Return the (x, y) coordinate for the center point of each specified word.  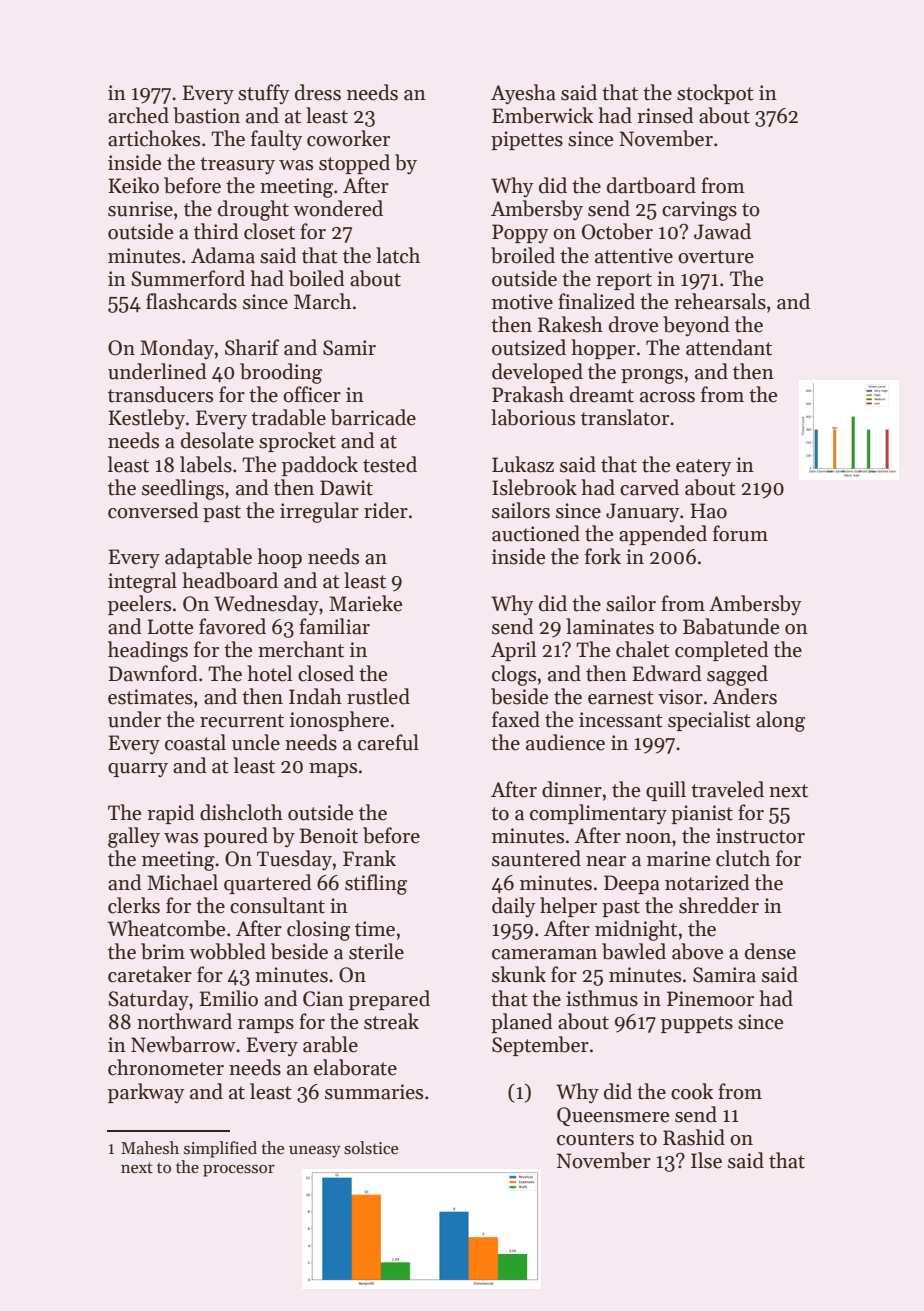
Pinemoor (710, 999)
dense (770, 951)
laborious (533, 417)
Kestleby (146, 419)
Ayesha (523, 94)
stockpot (715, 94)
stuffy (264, 94)
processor (239, 1171)
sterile (376, 951)
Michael (182, 882)
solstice (371, 1148)
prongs (652, 376)
